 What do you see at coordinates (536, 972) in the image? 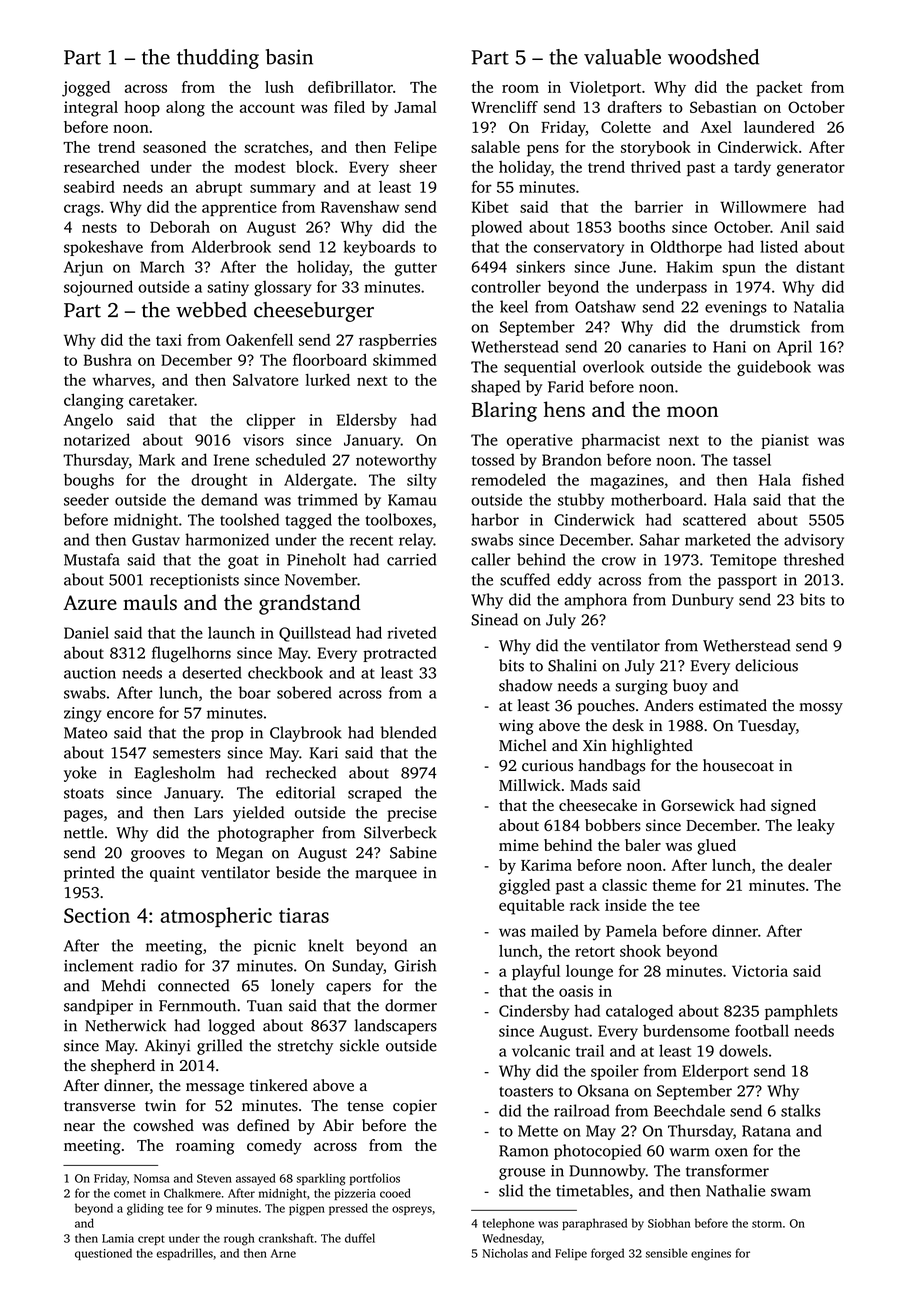
I see `playful` at bounding box center [536, 972].
